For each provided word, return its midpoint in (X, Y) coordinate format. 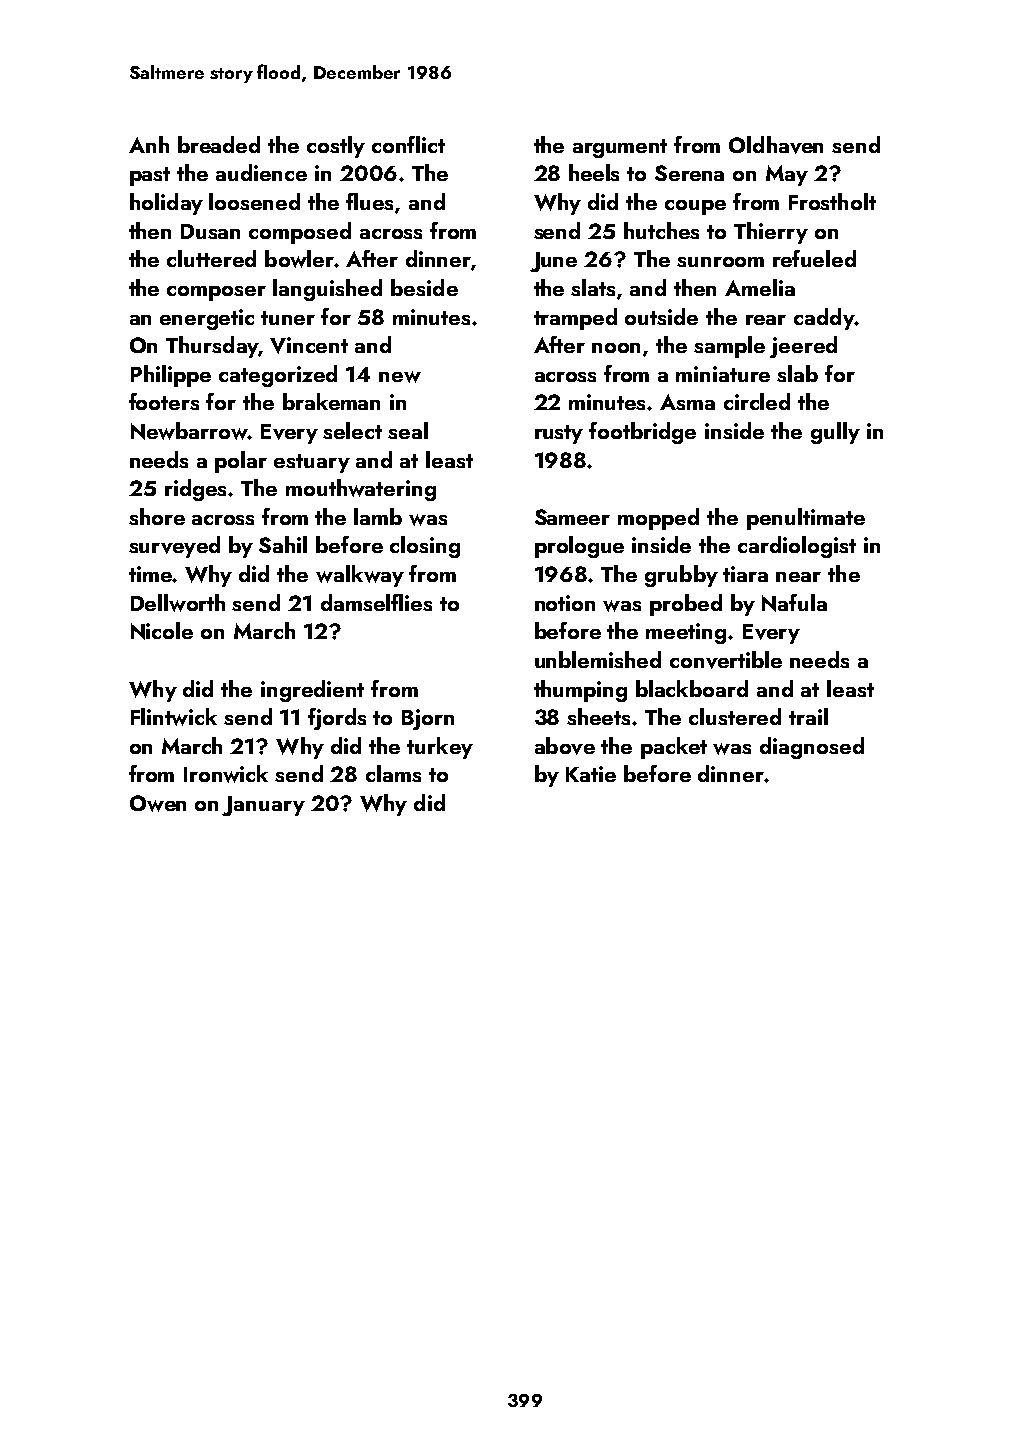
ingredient (312, 691)
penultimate (806, 519)
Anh (149, 144)
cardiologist (797, 547)
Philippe (171, 376)
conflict (408, 144)
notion (565, 603)
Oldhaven (776, 145)
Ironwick (226, 774)
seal (408, 430)
